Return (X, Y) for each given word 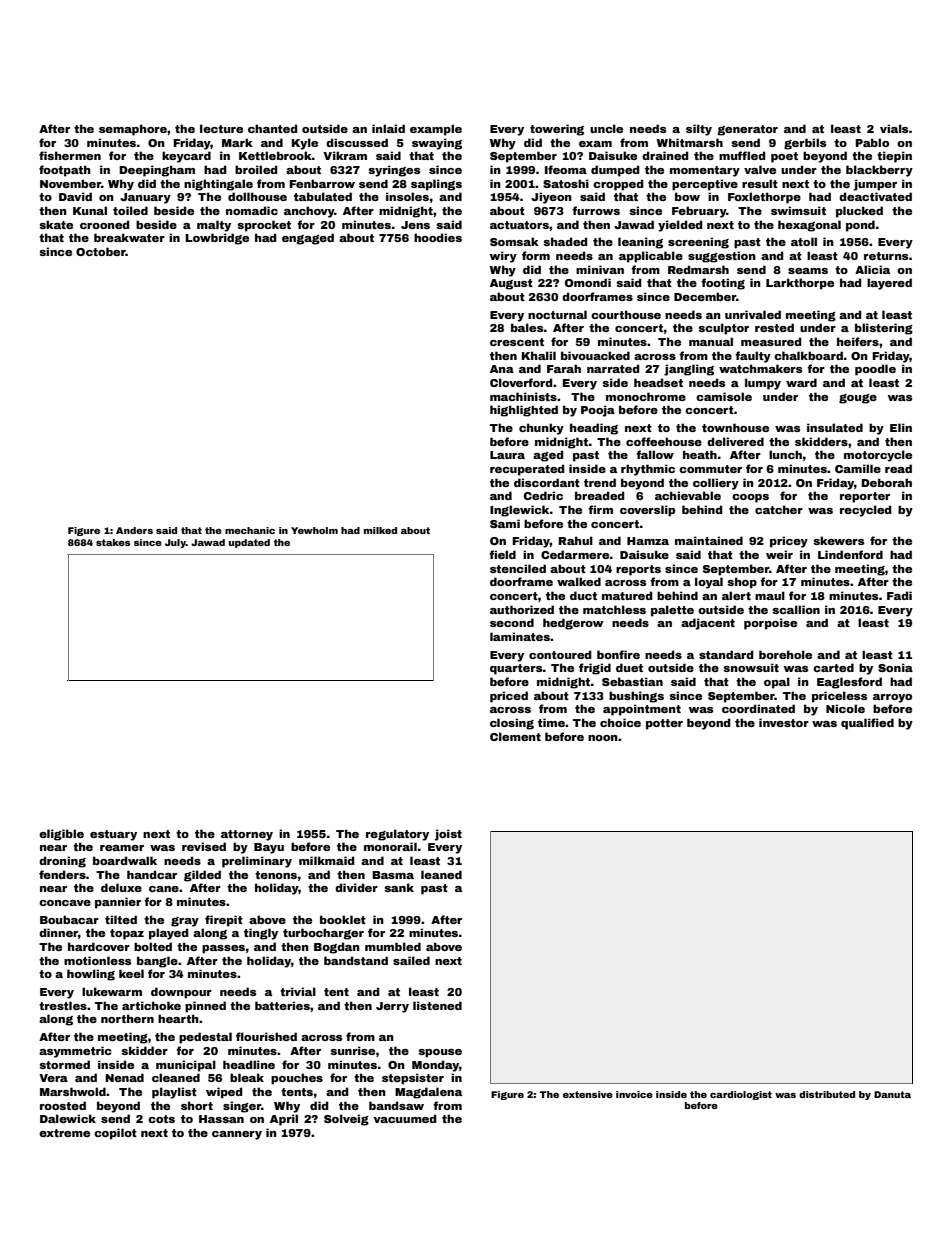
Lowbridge (217, 239)
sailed (411, 960)
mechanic (250, 530)
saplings (436, 185)
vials (894, 128)
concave (65, 903)
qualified (867, 724)
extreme (64, 1133)
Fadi (899, 595)
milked (380, 530)
